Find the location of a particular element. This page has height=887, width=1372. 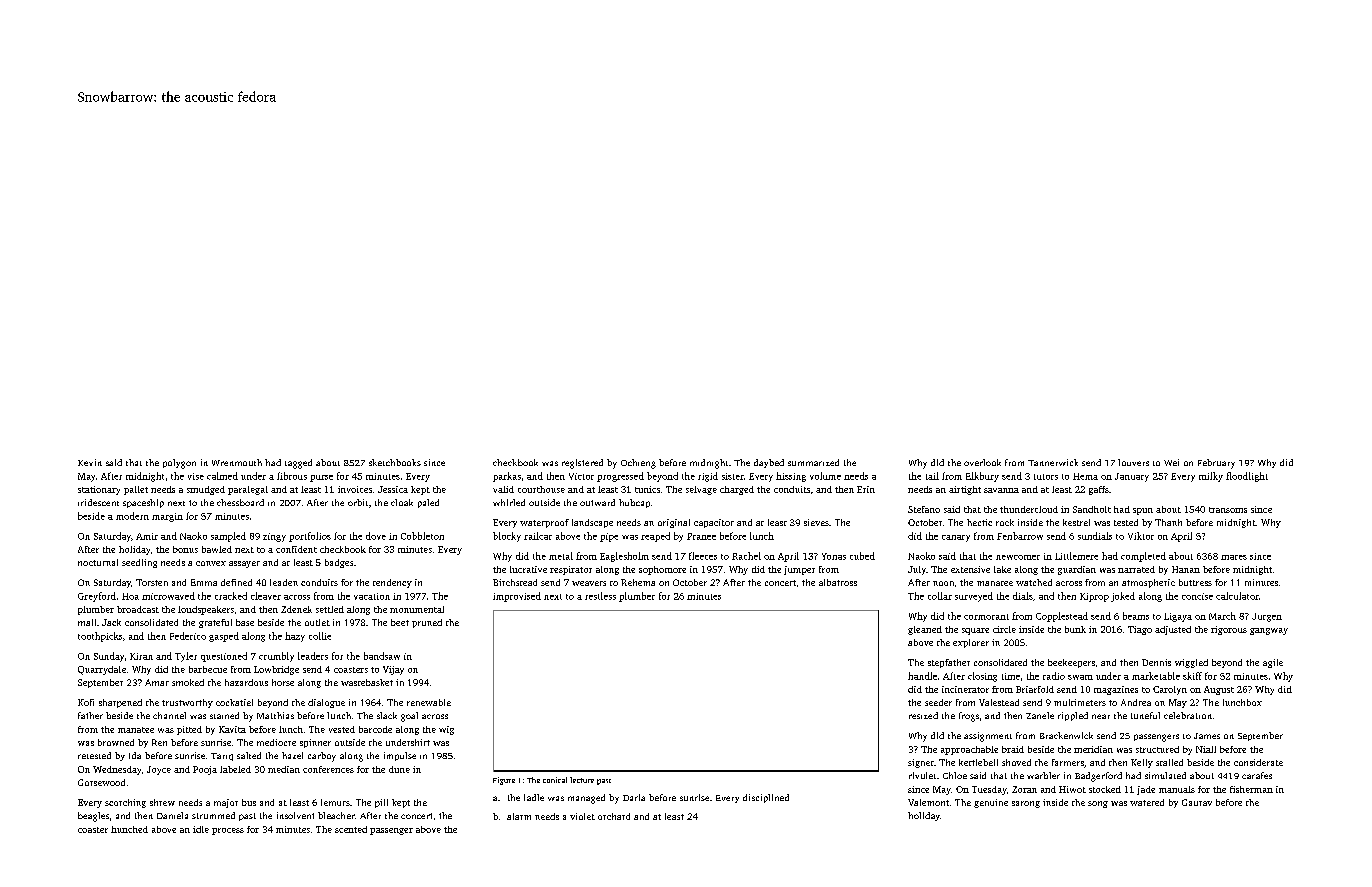

Jessica is located at coordinates (393, 489).
